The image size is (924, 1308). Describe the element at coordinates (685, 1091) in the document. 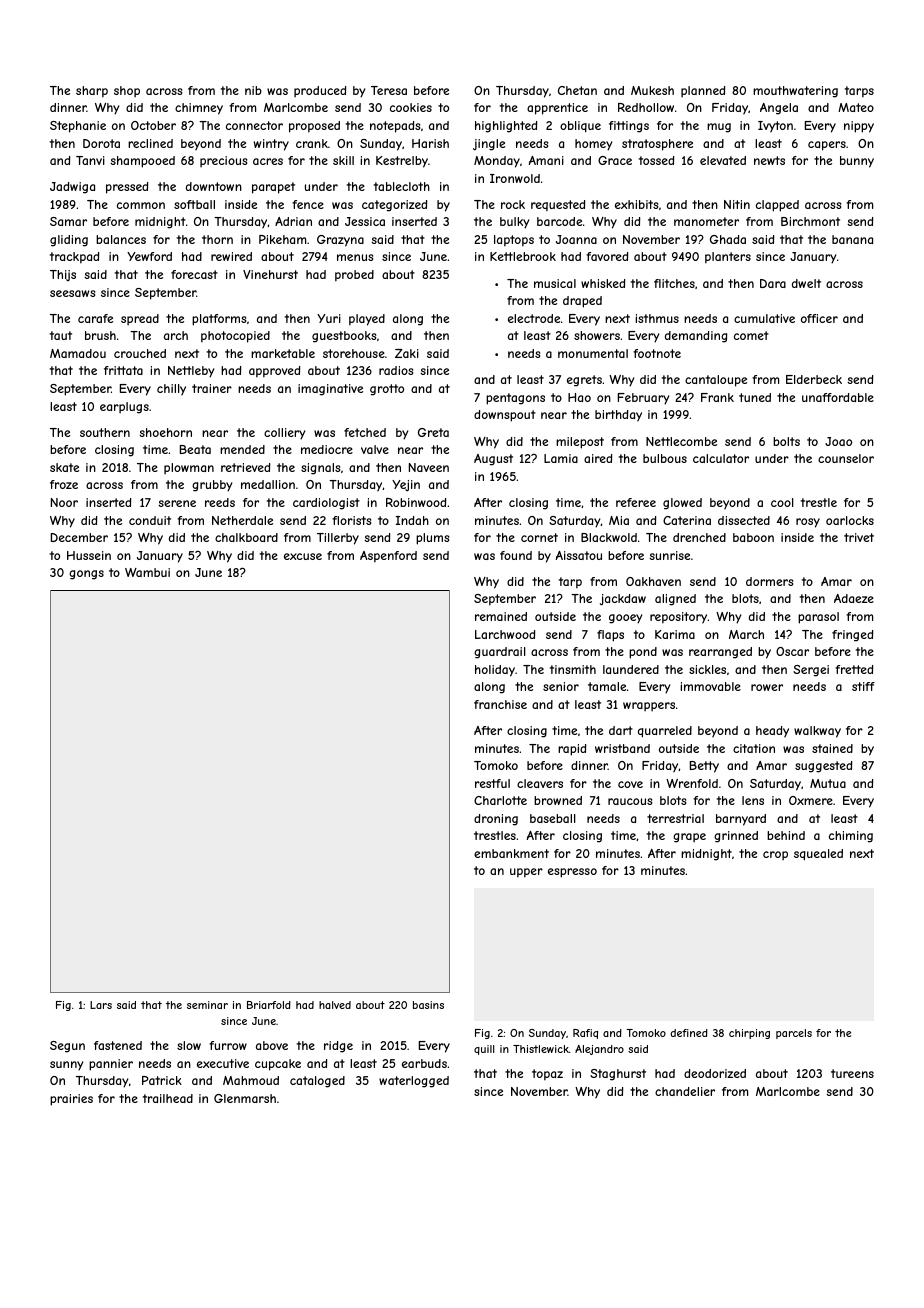

I see `chandelier` at that location.
